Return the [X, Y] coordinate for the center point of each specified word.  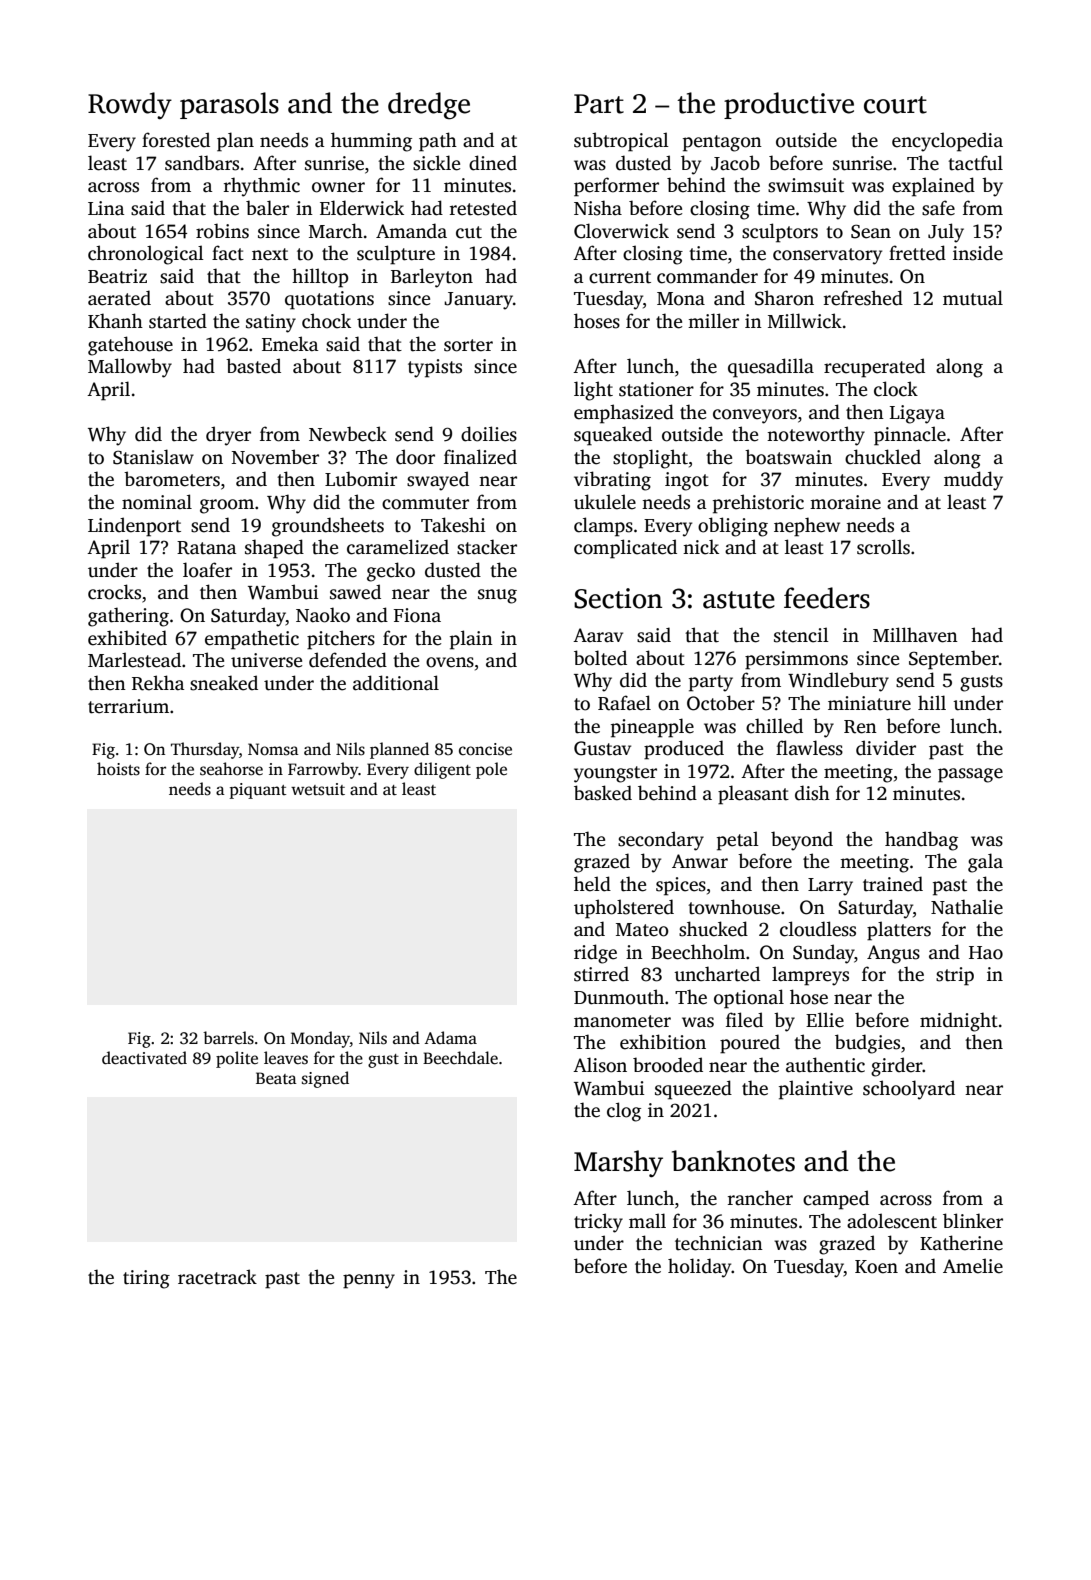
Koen [876, 1267]
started [178, 321]
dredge [429, 106]
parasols [229, 105]
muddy [973, 481]
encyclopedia [947, 142]
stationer [656, 389]
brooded [668, 1065]
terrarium [128, 706]
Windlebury [838, 682]
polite [237, 1059]
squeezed [693, 1090]
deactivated [144, 1058]
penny [369, 1281]
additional [396, 683]
